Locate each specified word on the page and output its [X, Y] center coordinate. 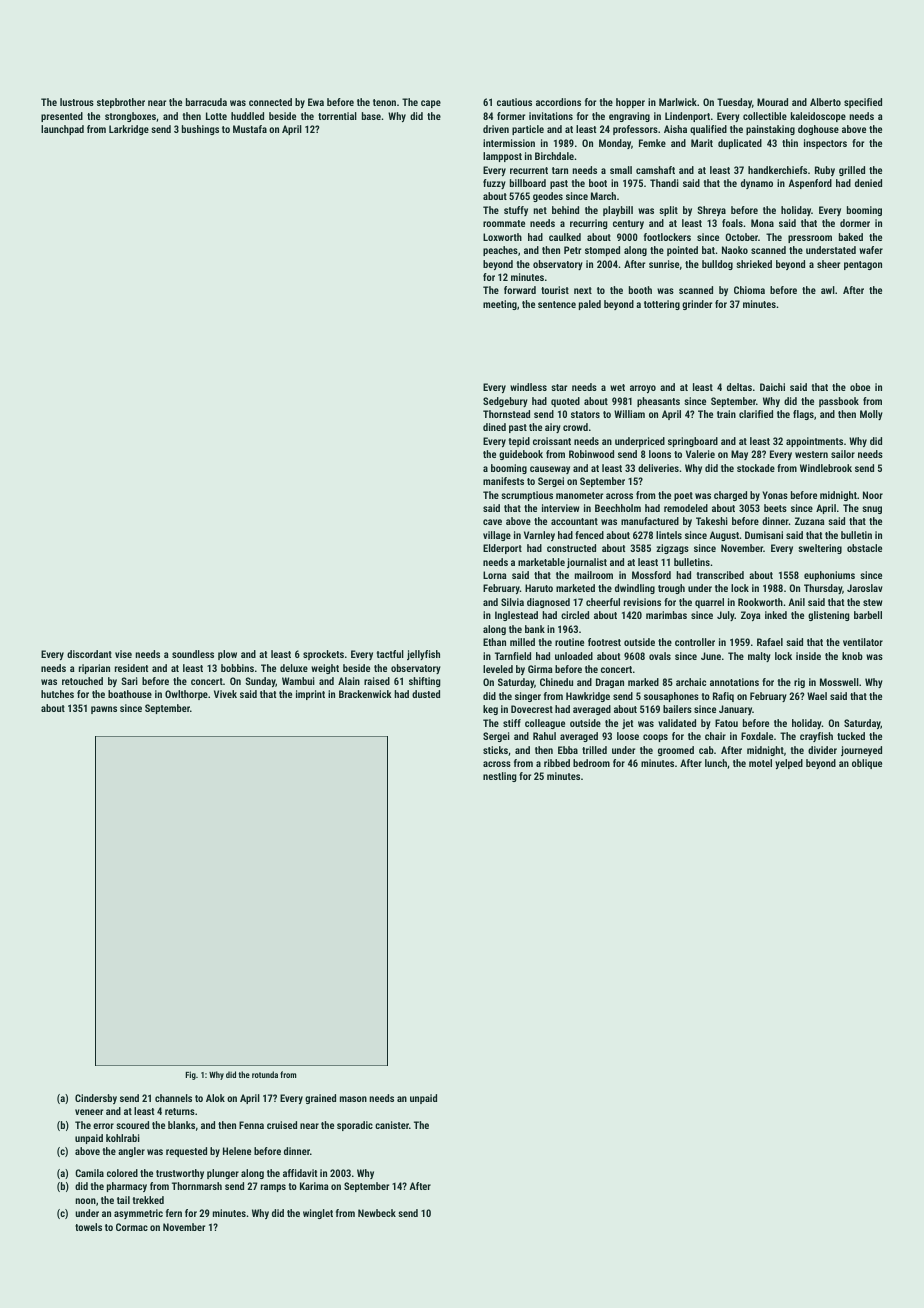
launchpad [62, 130]
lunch [716, 763]
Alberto [825, 102]
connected [270, 102]
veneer [89, 1112]
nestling [500, 777]
